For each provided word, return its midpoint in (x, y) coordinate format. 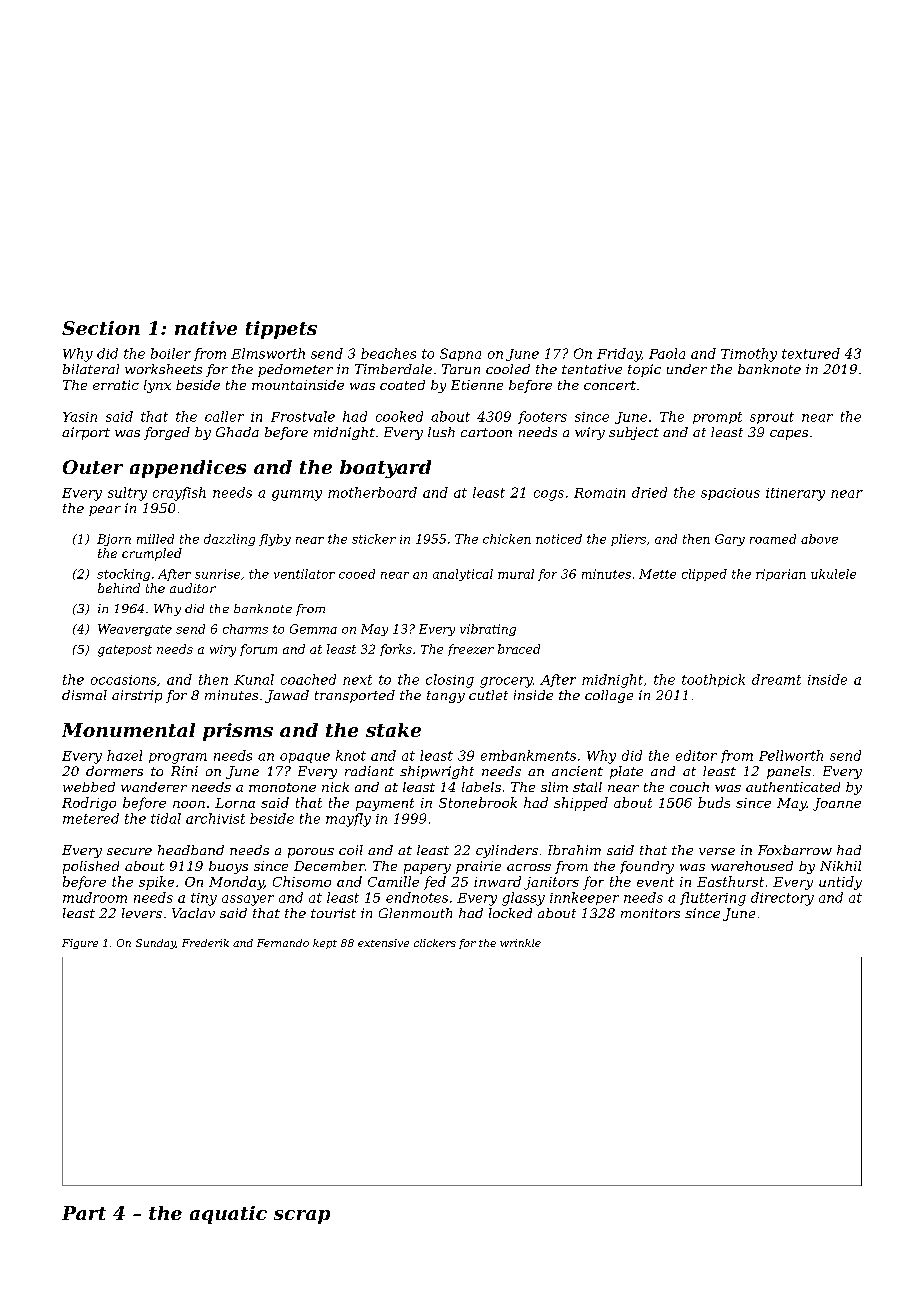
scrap (302, 1217)
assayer (248, 900)
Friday (619, 355)
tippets (281, 330)
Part (84, 1213)
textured (811, 353)
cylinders (507, 851)
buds (714, 802)
